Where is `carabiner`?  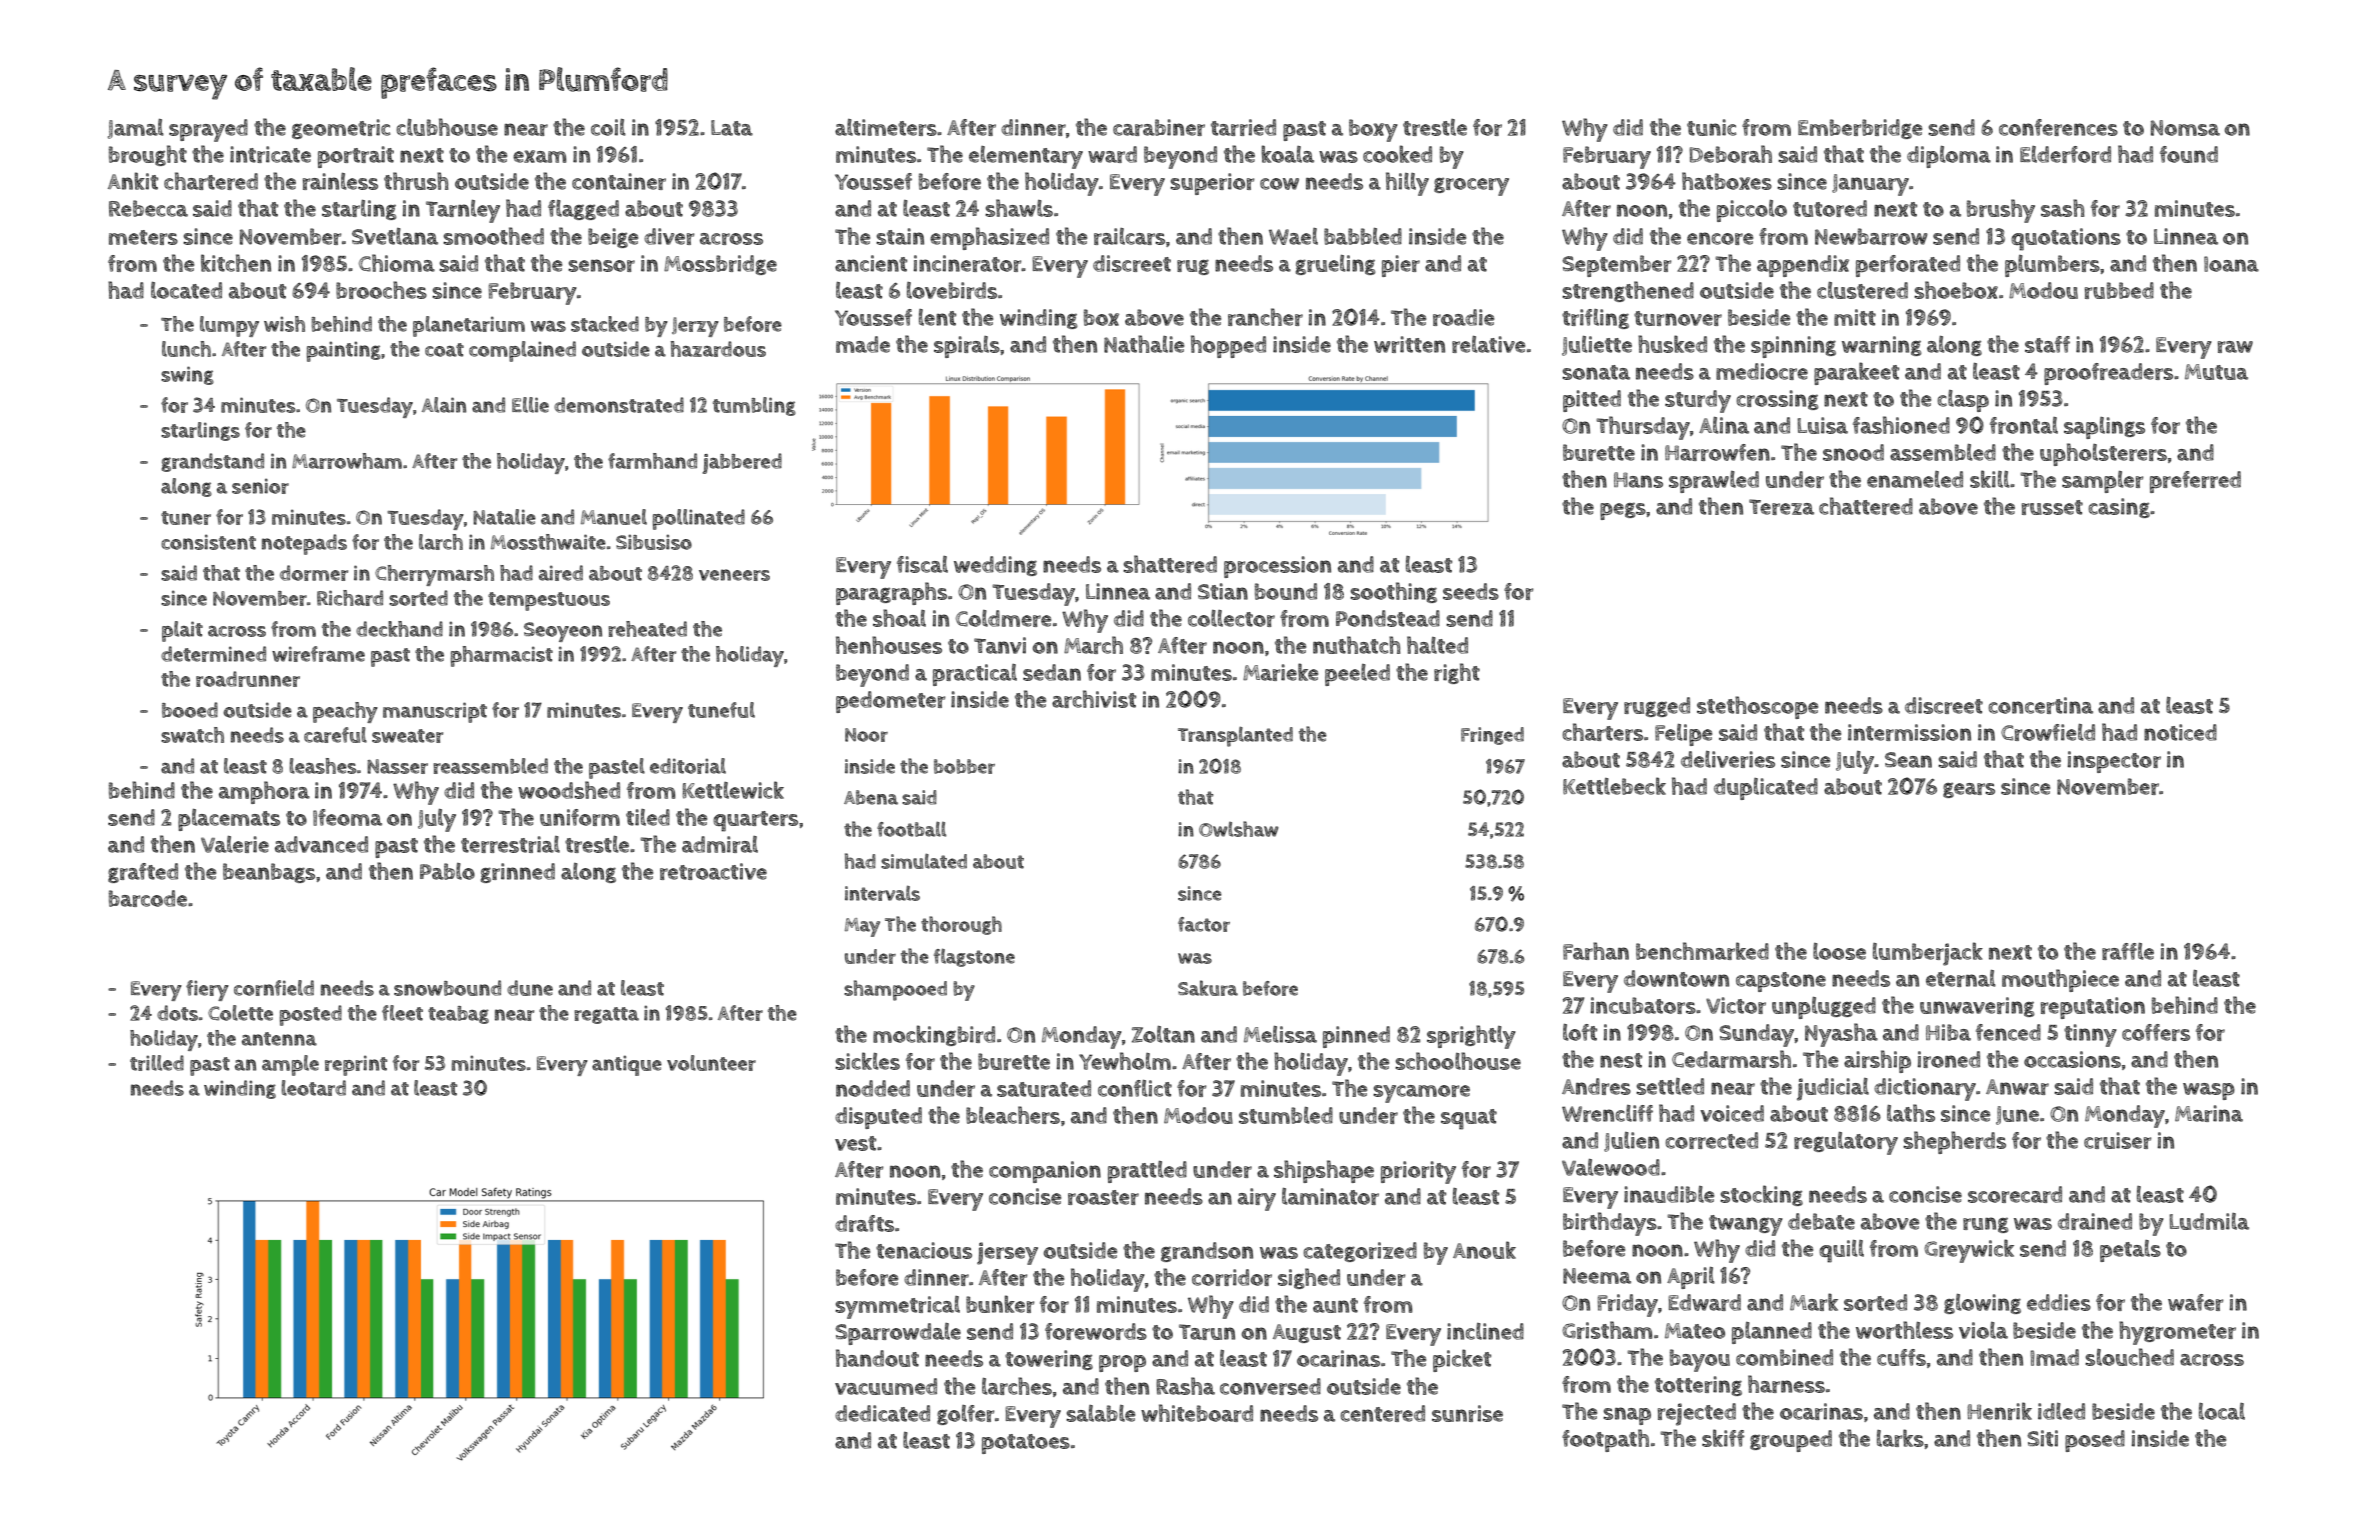 carabiner is located at coordinates (1159, 127).
